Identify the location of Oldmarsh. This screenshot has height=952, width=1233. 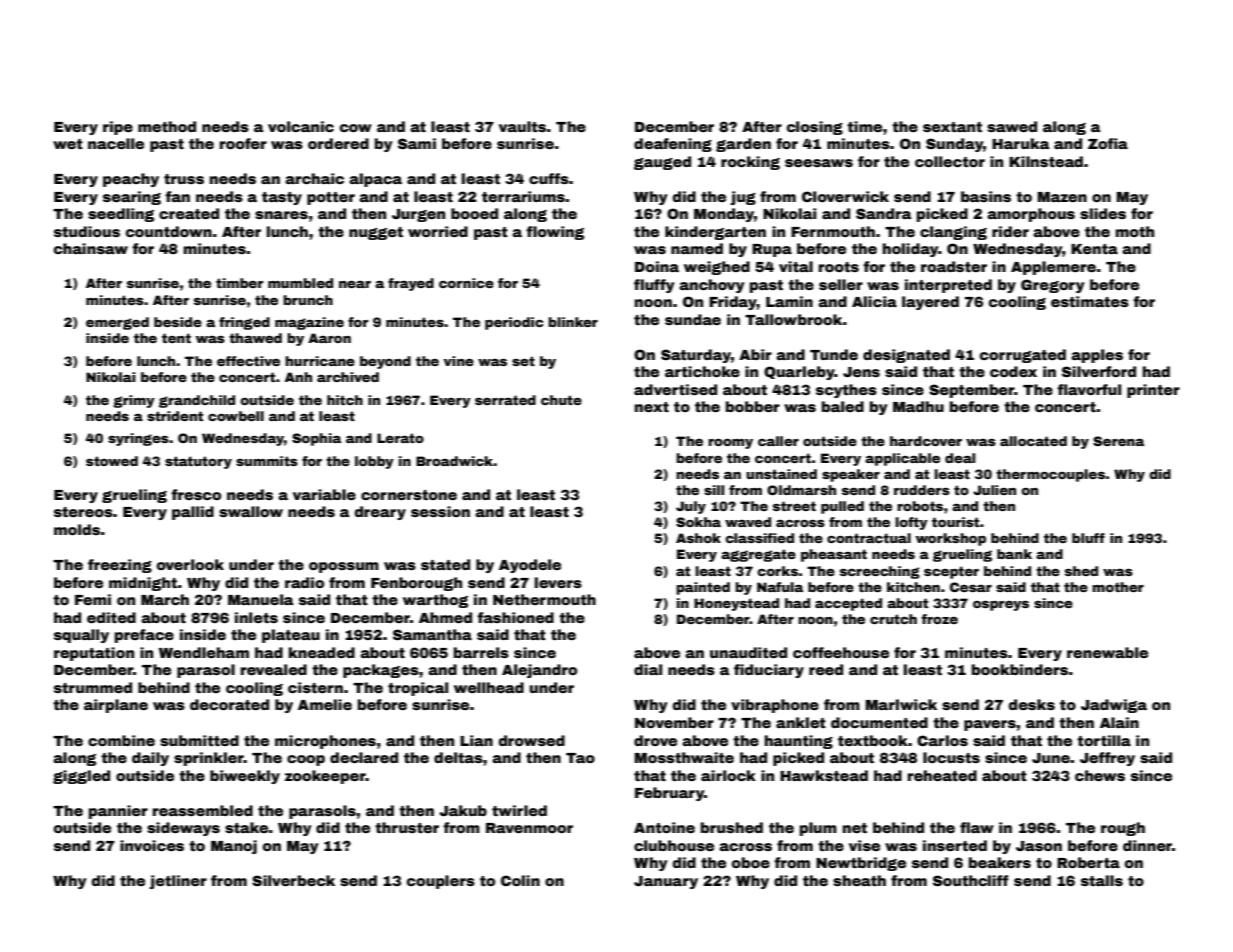
(801, 490).
